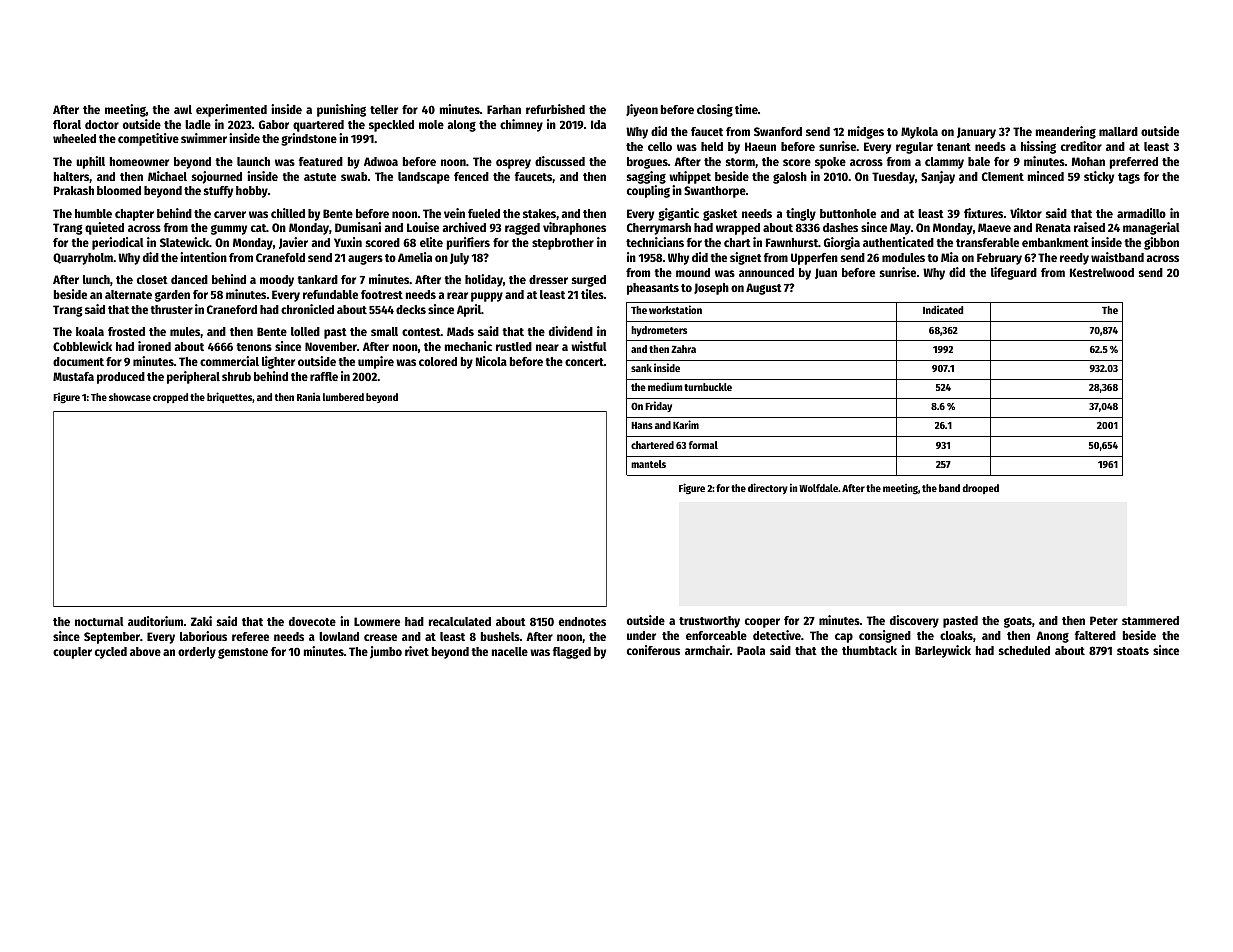 The width and height of the screenshot is (1233, 952). What do you see at coordinates (510, 651) in the screenshot?
I see `nacelle` at bounding box center [510, 651].
